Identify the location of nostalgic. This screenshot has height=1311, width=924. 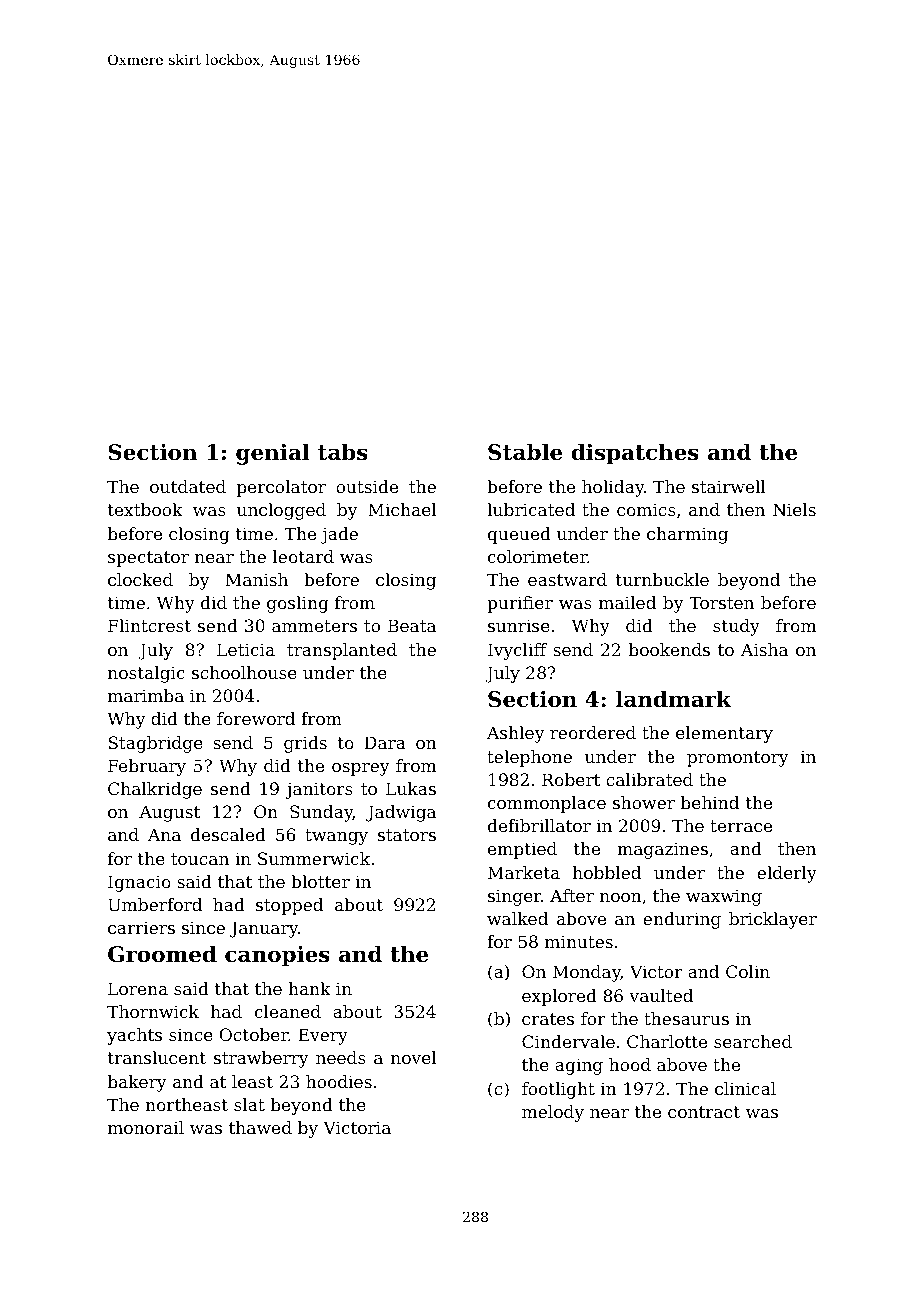
(146, 674).
